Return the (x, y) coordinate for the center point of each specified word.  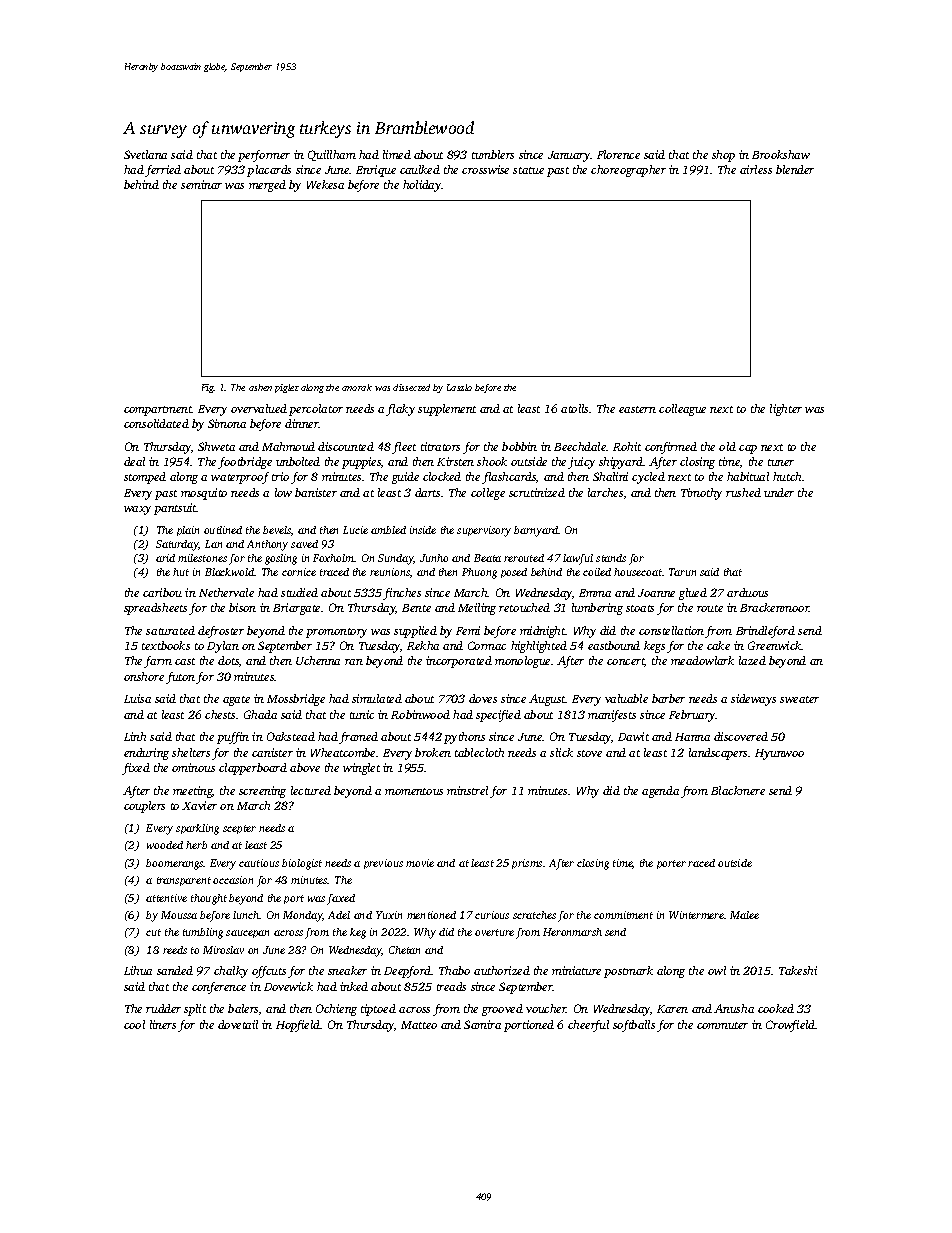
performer (264, 156)
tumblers (493, 154)
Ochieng (336, 1010)
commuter (722, 1025)
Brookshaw (781, 154)
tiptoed (378, 1010)
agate (236, 701)
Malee (744, 915)
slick (561, 752)
